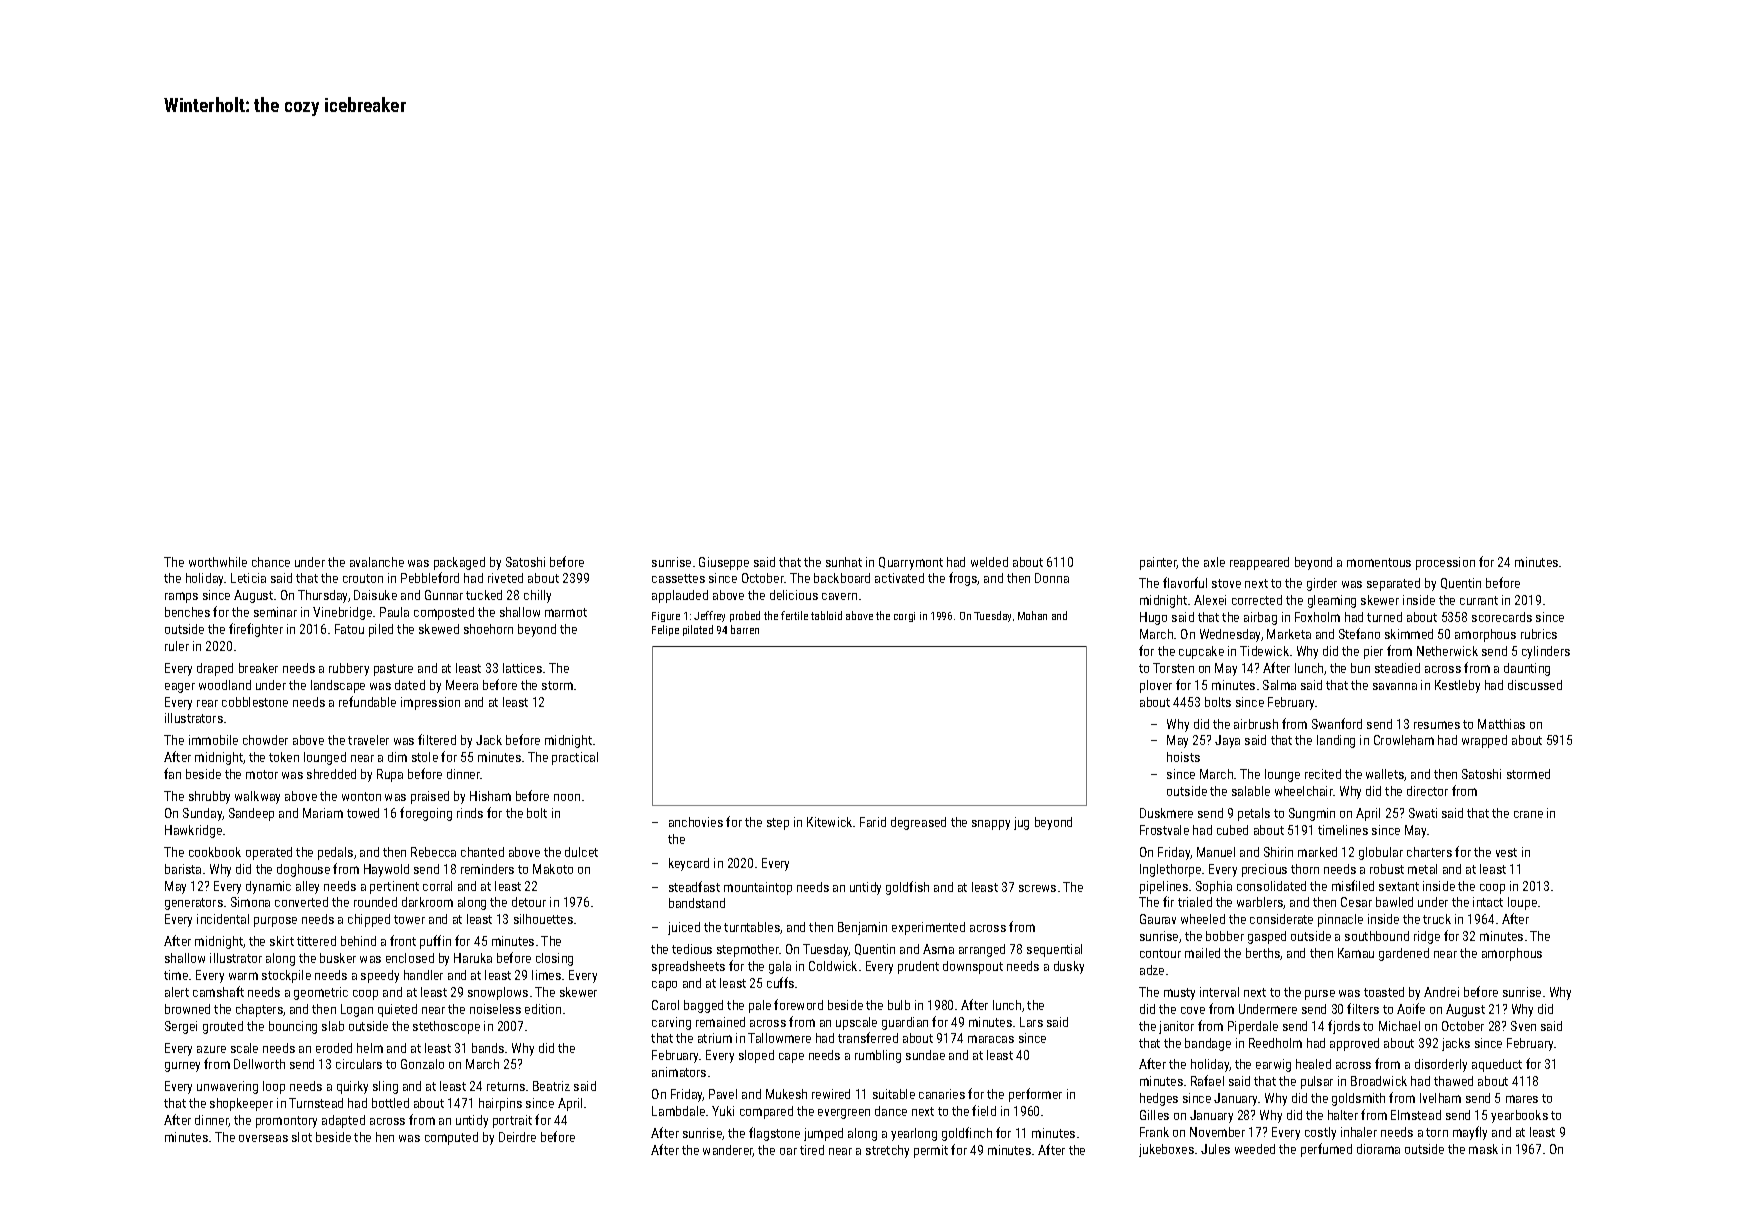 This screenshot has height=1230, width=1739. I want to click on delicious, so click(794, 595).
